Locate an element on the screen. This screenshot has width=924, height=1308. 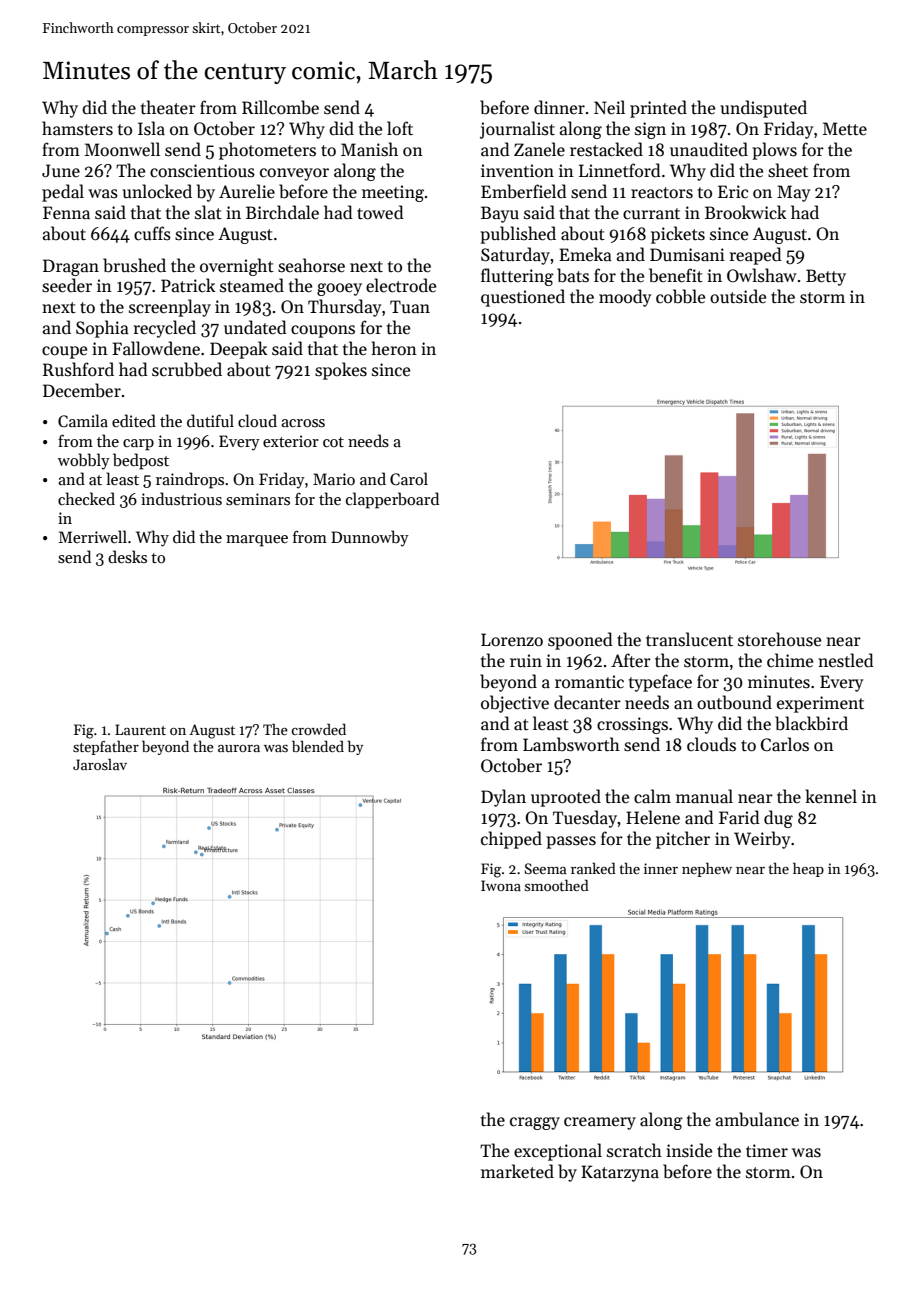
cuffs is located at coordinates (152, 233).
